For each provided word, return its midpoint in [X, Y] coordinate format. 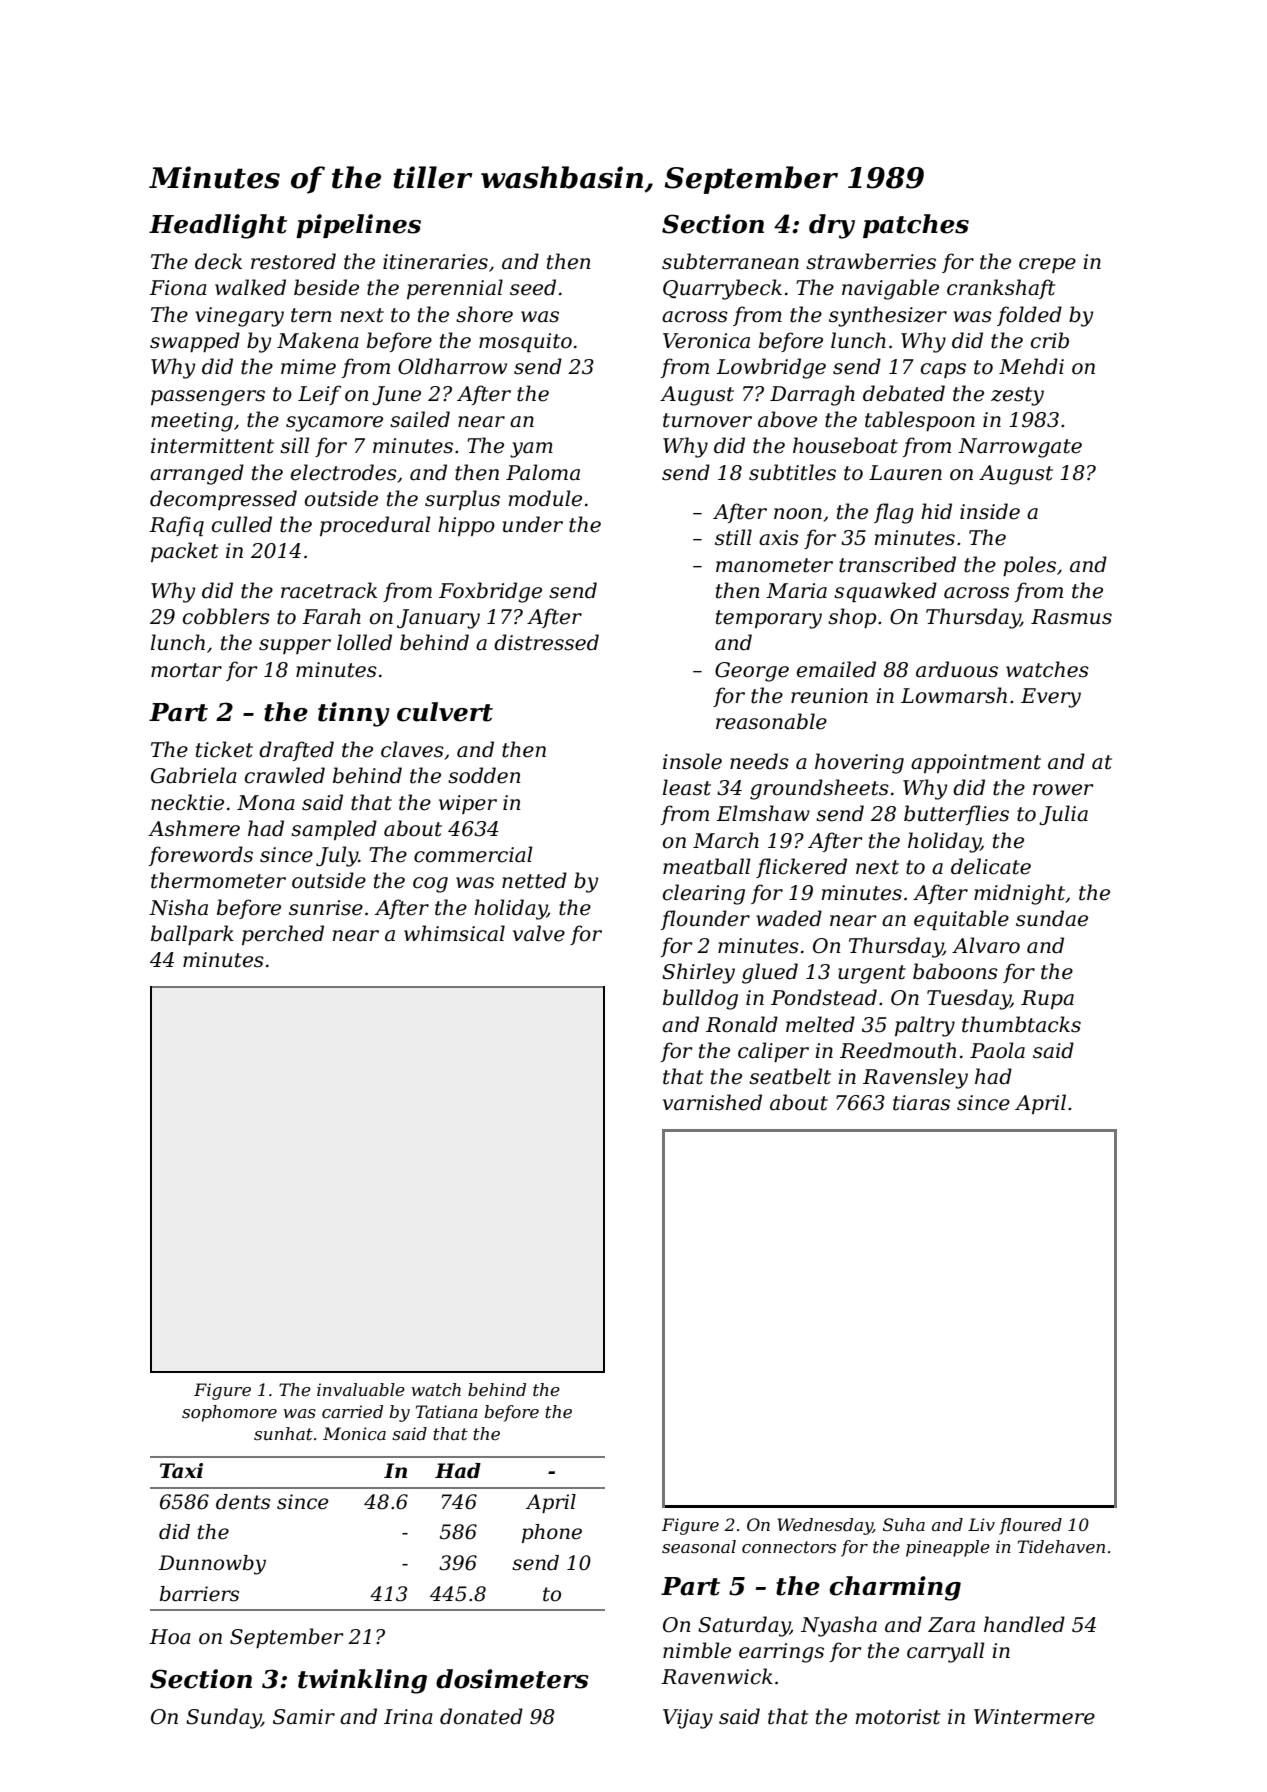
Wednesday [825, 1526]
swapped [195, 342]
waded [789, 918]
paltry [925, 1026]
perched [283, 935]
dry [832, 226]
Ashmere [194, 828]
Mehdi [1031, 366]
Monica [354, 1433]
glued [770, 973]
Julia [1063, 815]
